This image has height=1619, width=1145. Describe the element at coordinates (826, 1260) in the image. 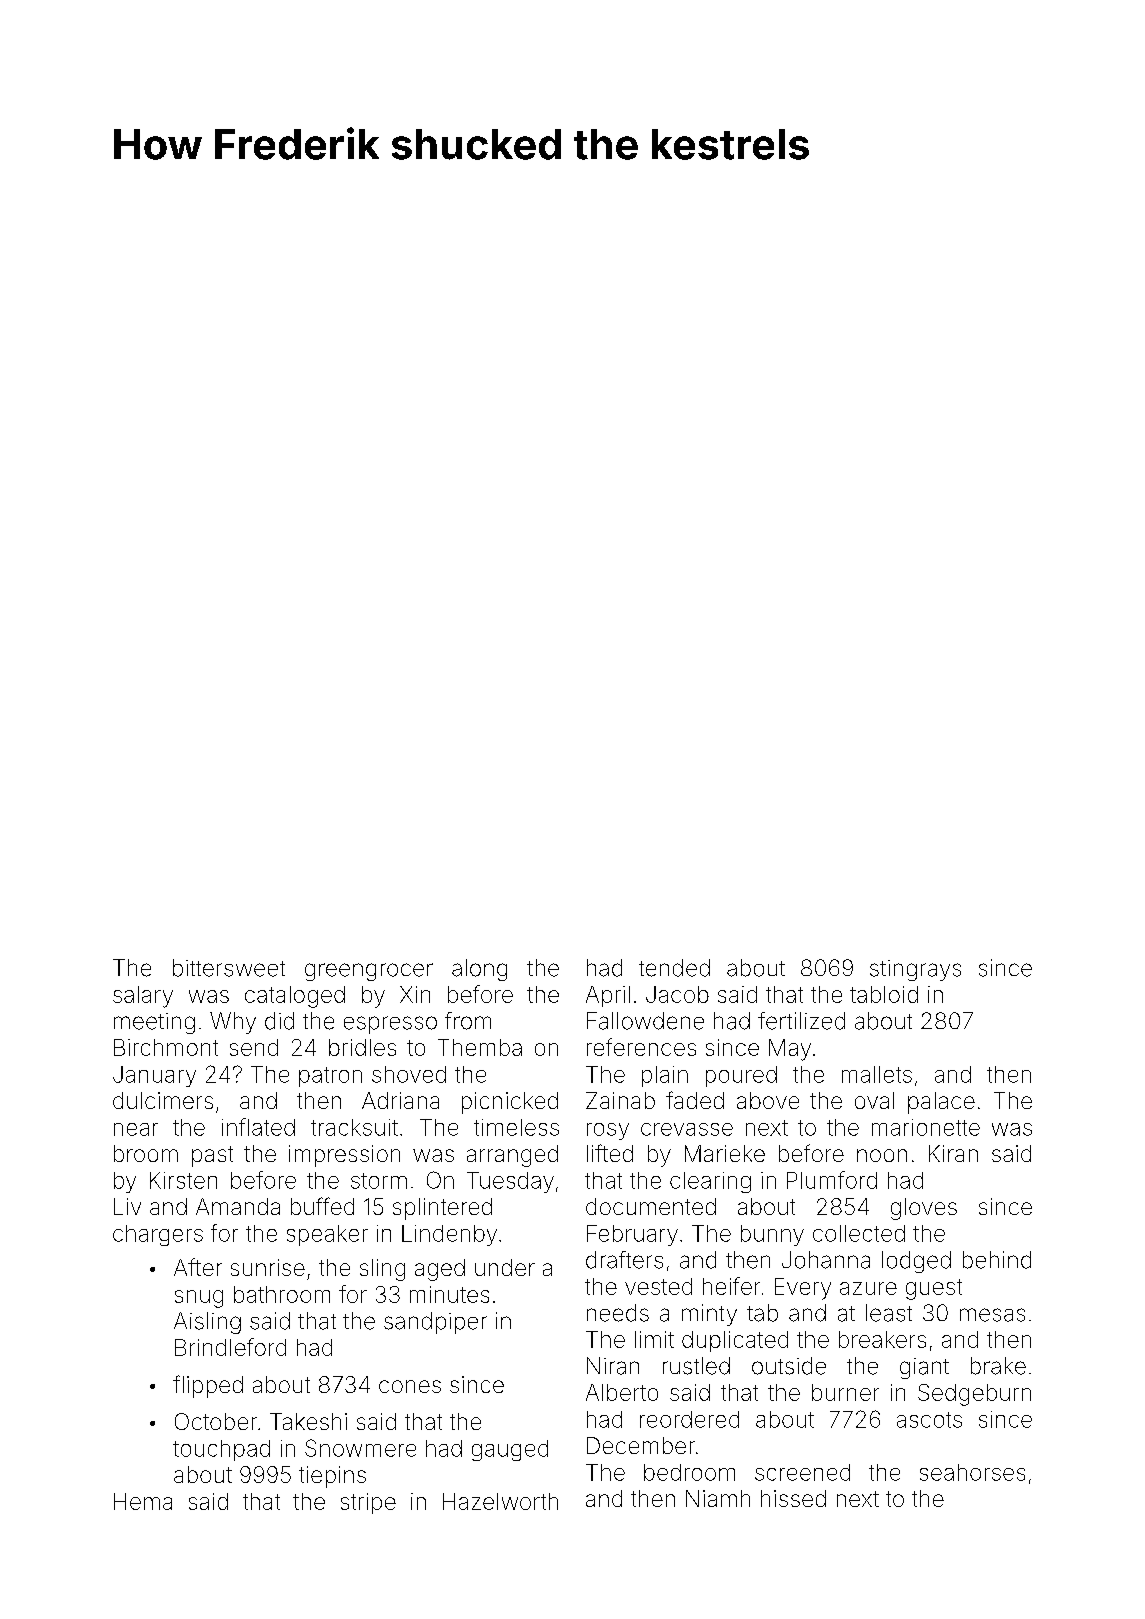

I see `Johanna` at that location.
